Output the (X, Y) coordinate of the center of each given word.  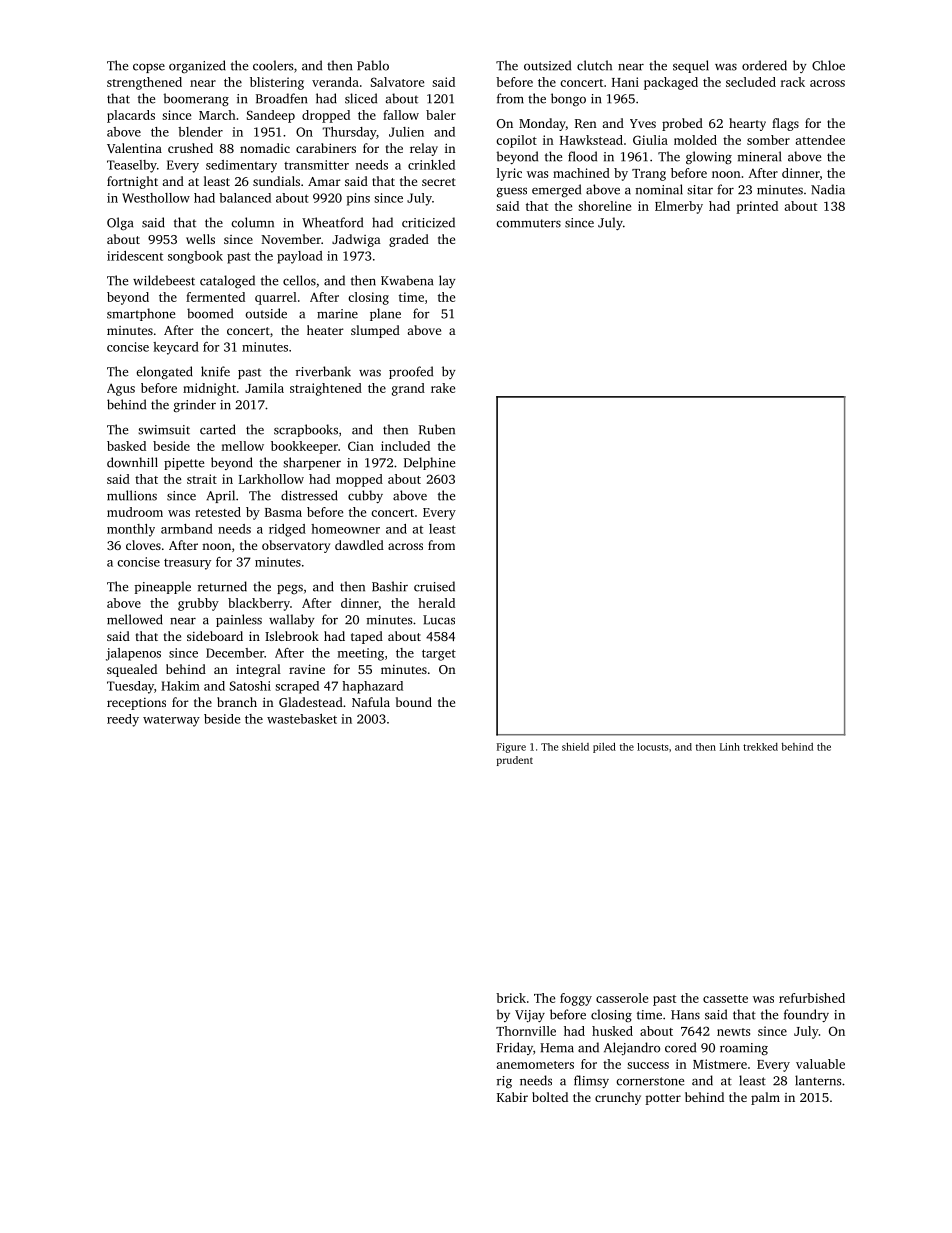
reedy (123, 720)
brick (511, 998)
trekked (760, 747)
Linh (730, 747)
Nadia (828, 189)
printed (757, 207)
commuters (528, 223)
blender (200, 132)
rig (504, 1082)
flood (582, 156)
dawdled (359, 545)
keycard (176, 348)
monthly (131, 530)
